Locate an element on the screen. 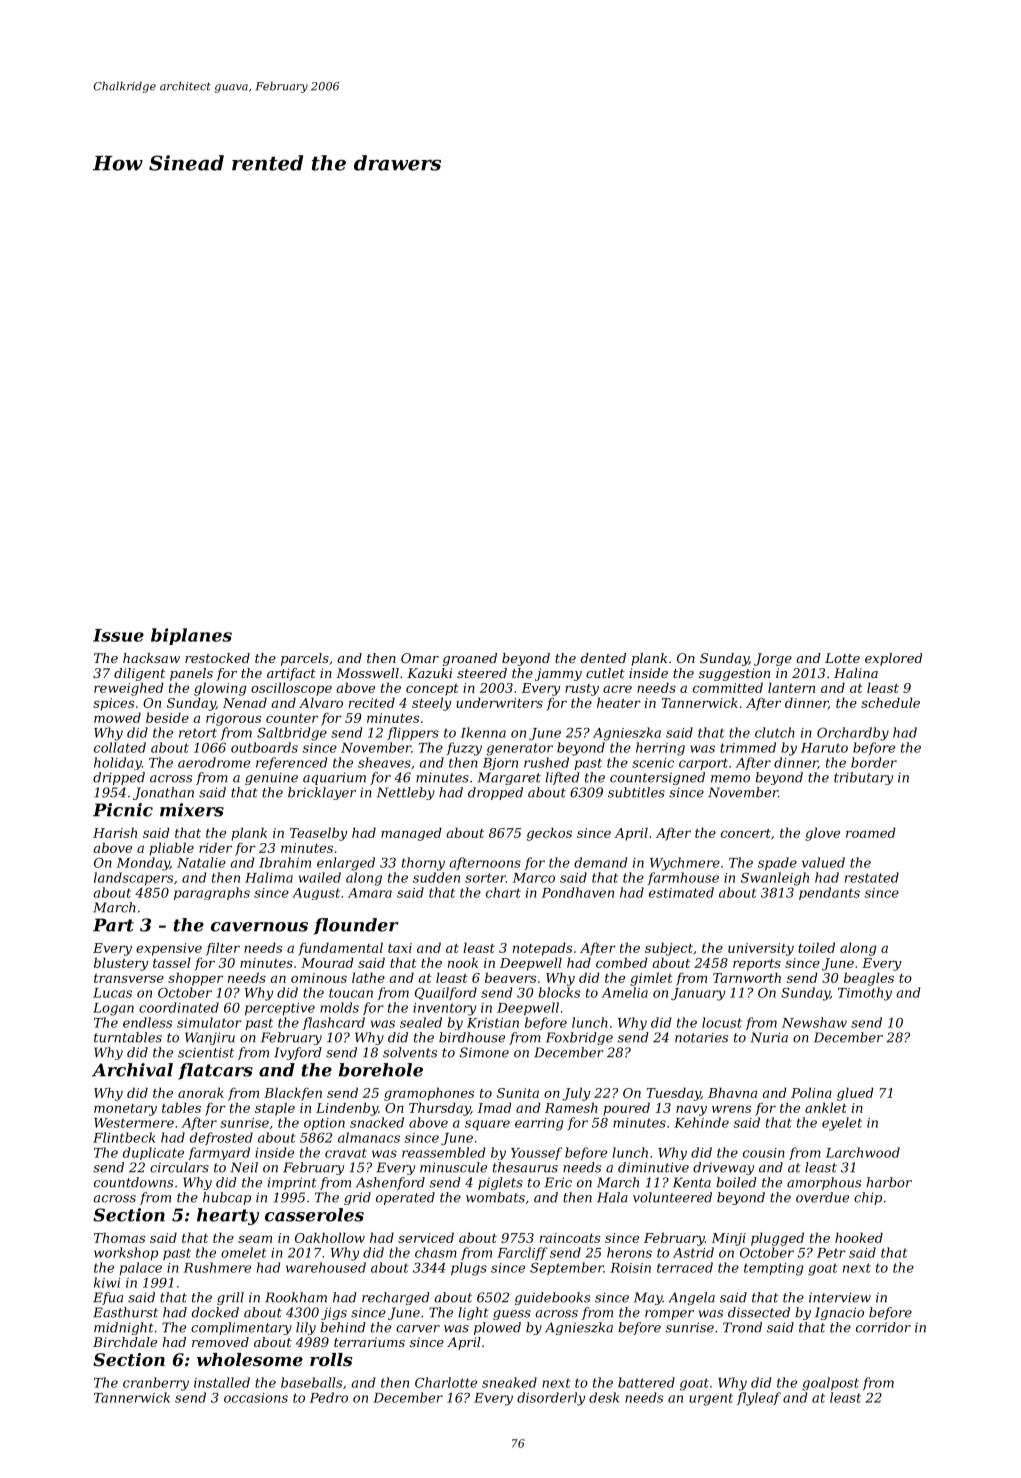 Image resolution: width=1021 pixels, height=1478 pixels. corridor is located at coordinates (883, 1327).
